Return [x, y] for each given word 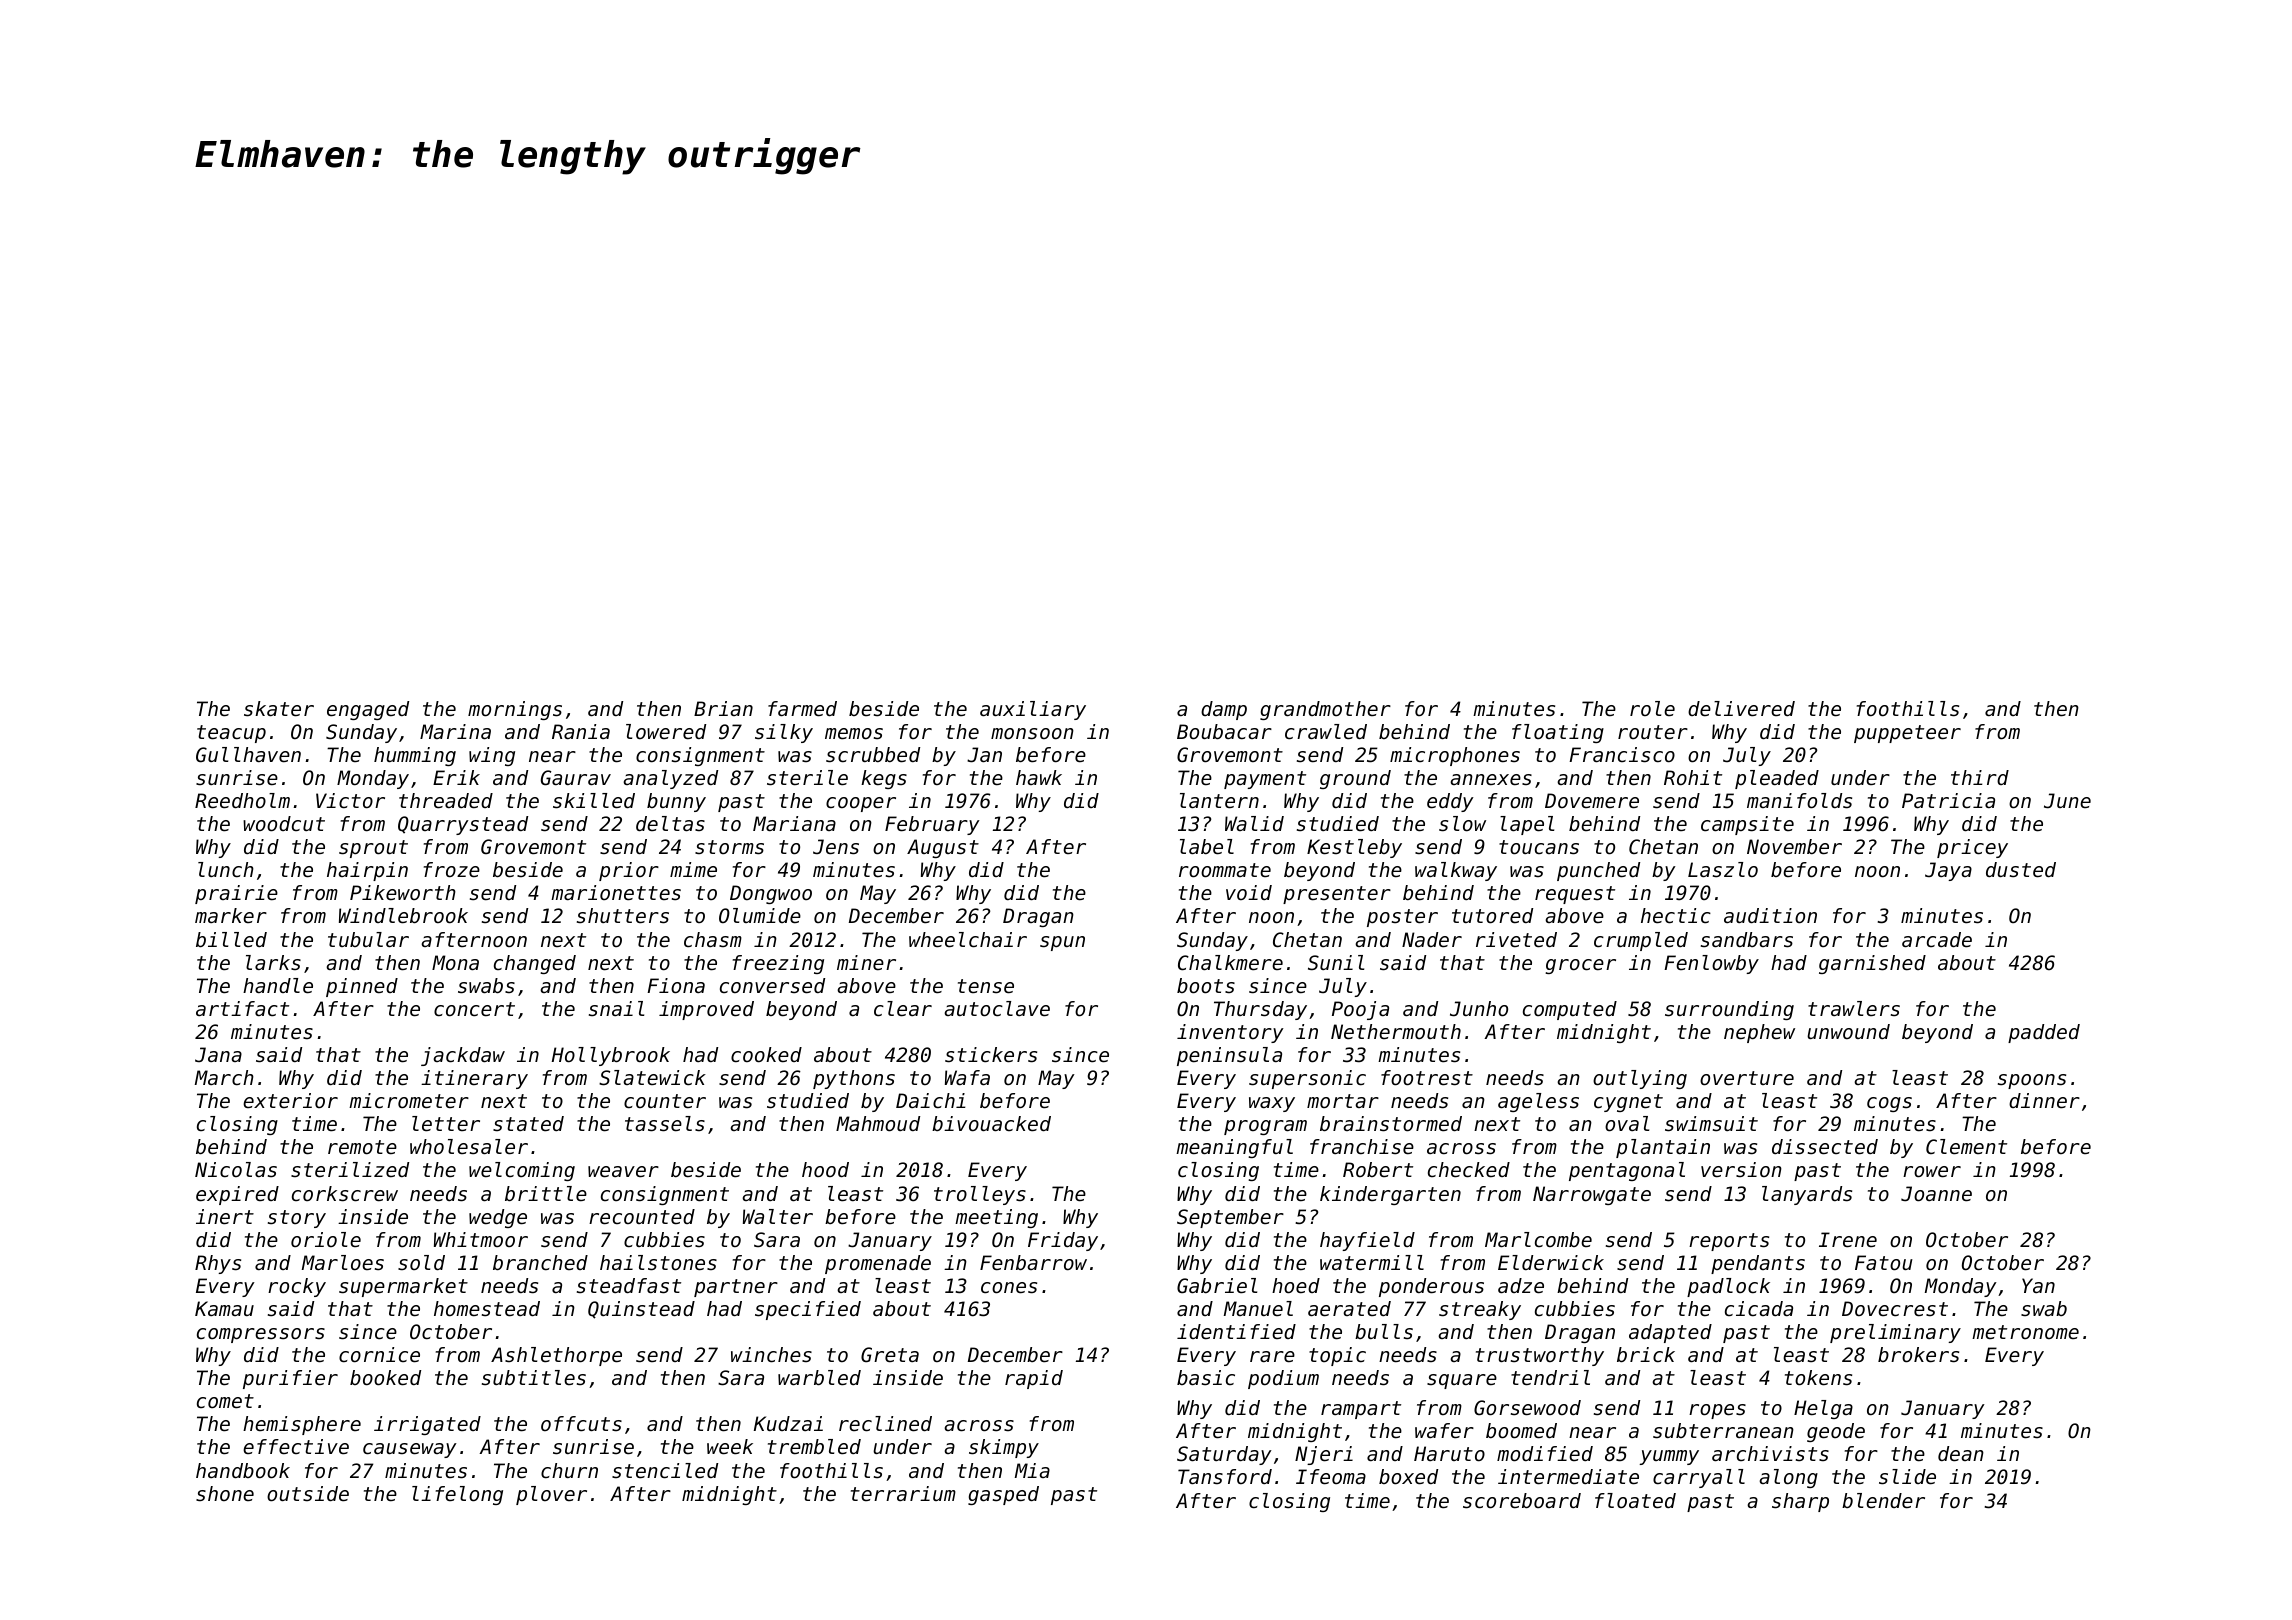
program [1265, 1127]
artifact [242, 1009]
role [1652, 709]
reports [1729, 1242]
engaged [368, 710]
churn [569, 1471]
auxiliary [1033, 710]
